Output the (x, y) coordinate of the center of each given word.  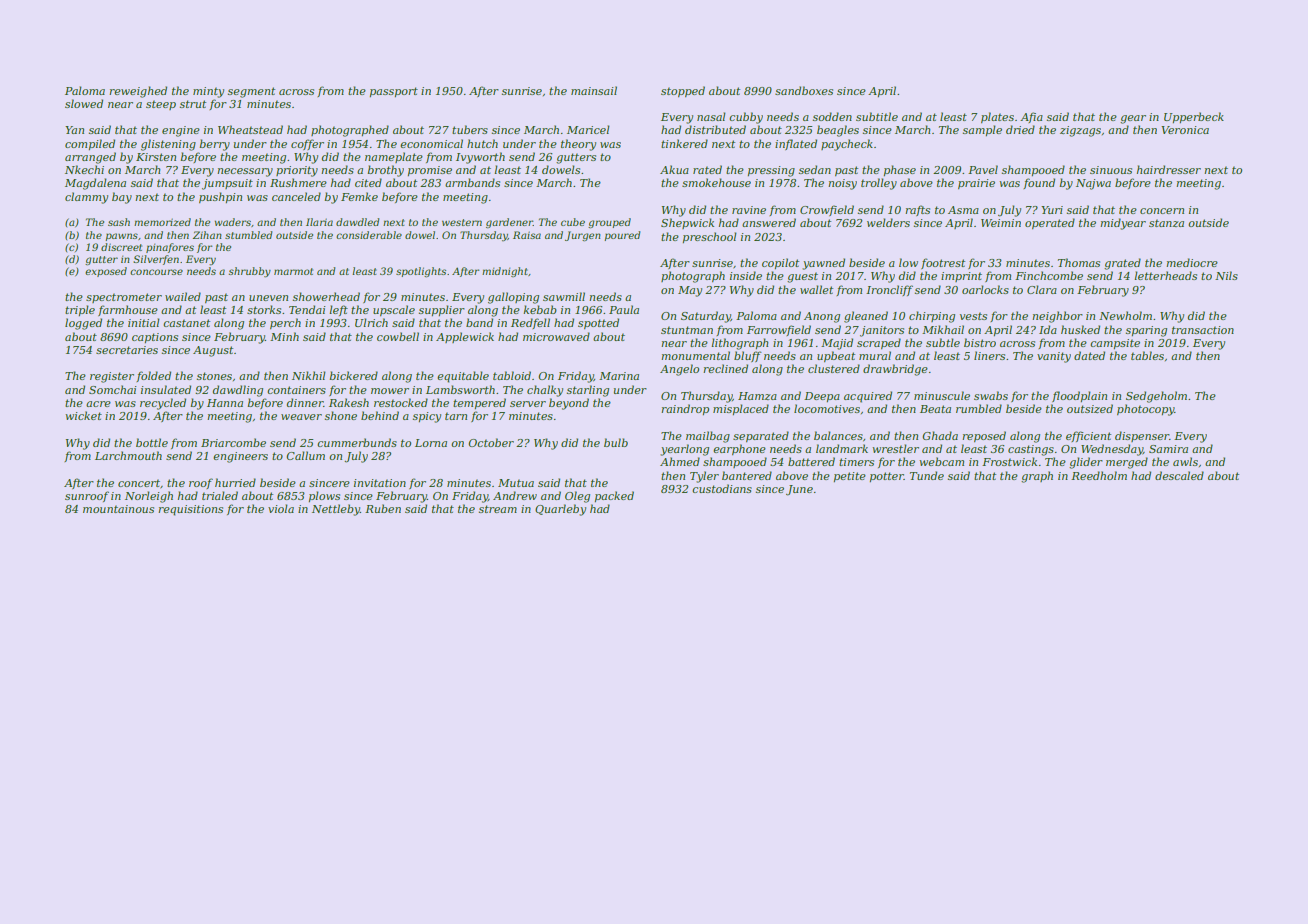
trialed (220, 495)
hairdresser (1169, 169)
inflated (796, 144)
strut (193, 104)
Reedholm (1099, 475)
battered (811, 461)
